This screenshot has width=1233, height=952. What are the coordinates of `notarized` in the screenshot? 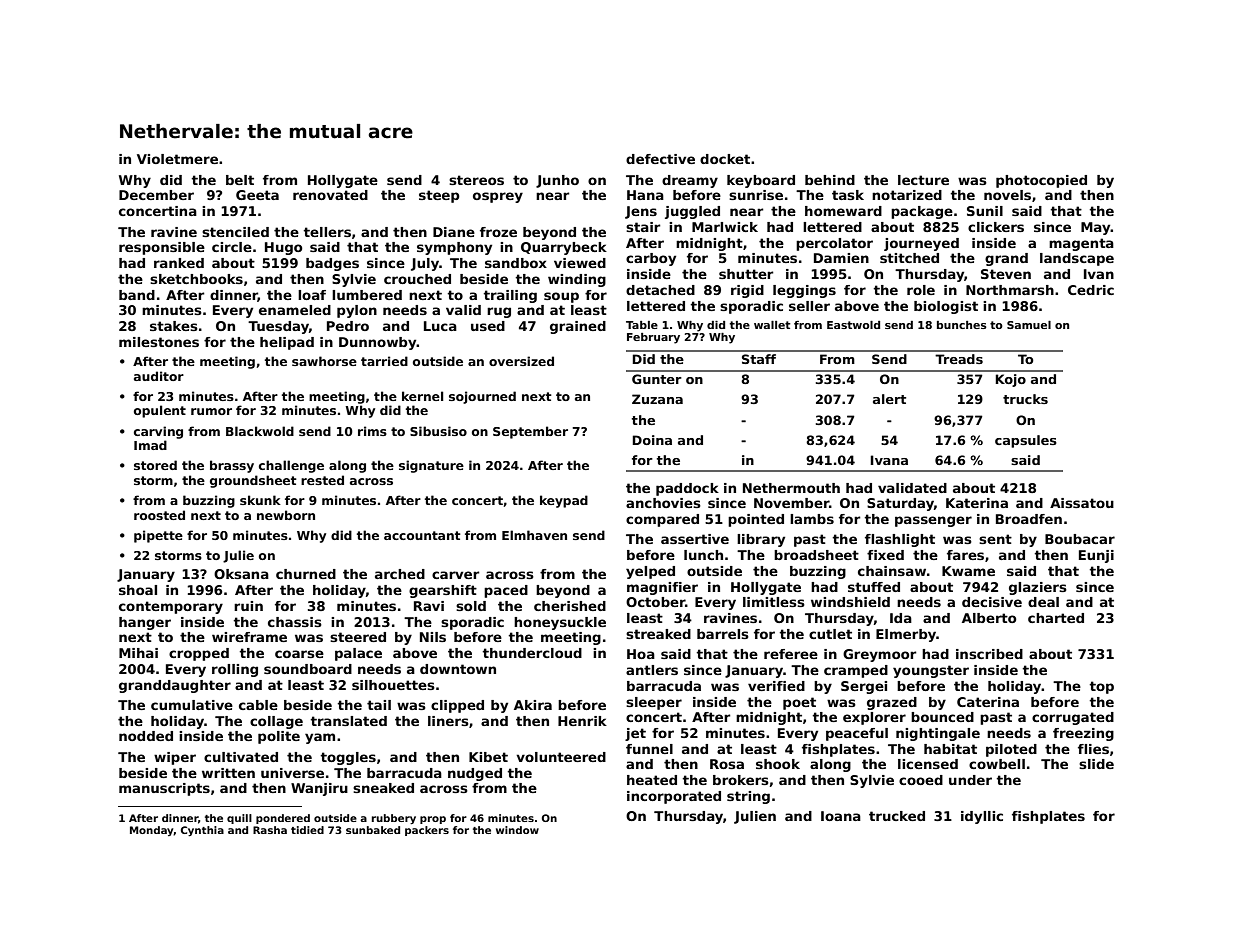 It's located at (907, 195).
